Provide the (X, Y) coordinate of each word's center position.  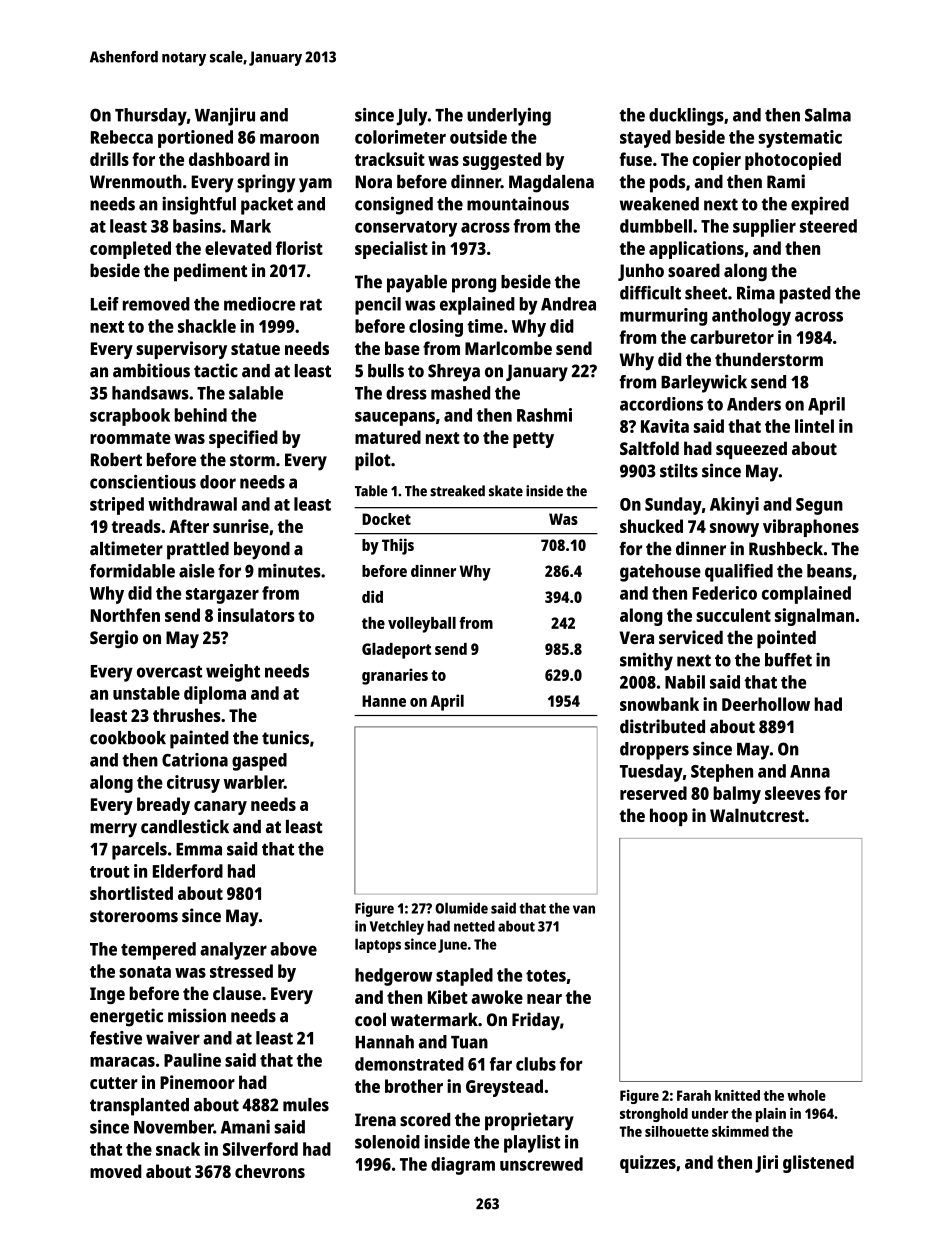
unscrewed (541, 1164)
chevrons (270, 1171)
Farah (694, 1095)
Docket (386, 519)
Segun (819, 506)
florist (299, 248)
